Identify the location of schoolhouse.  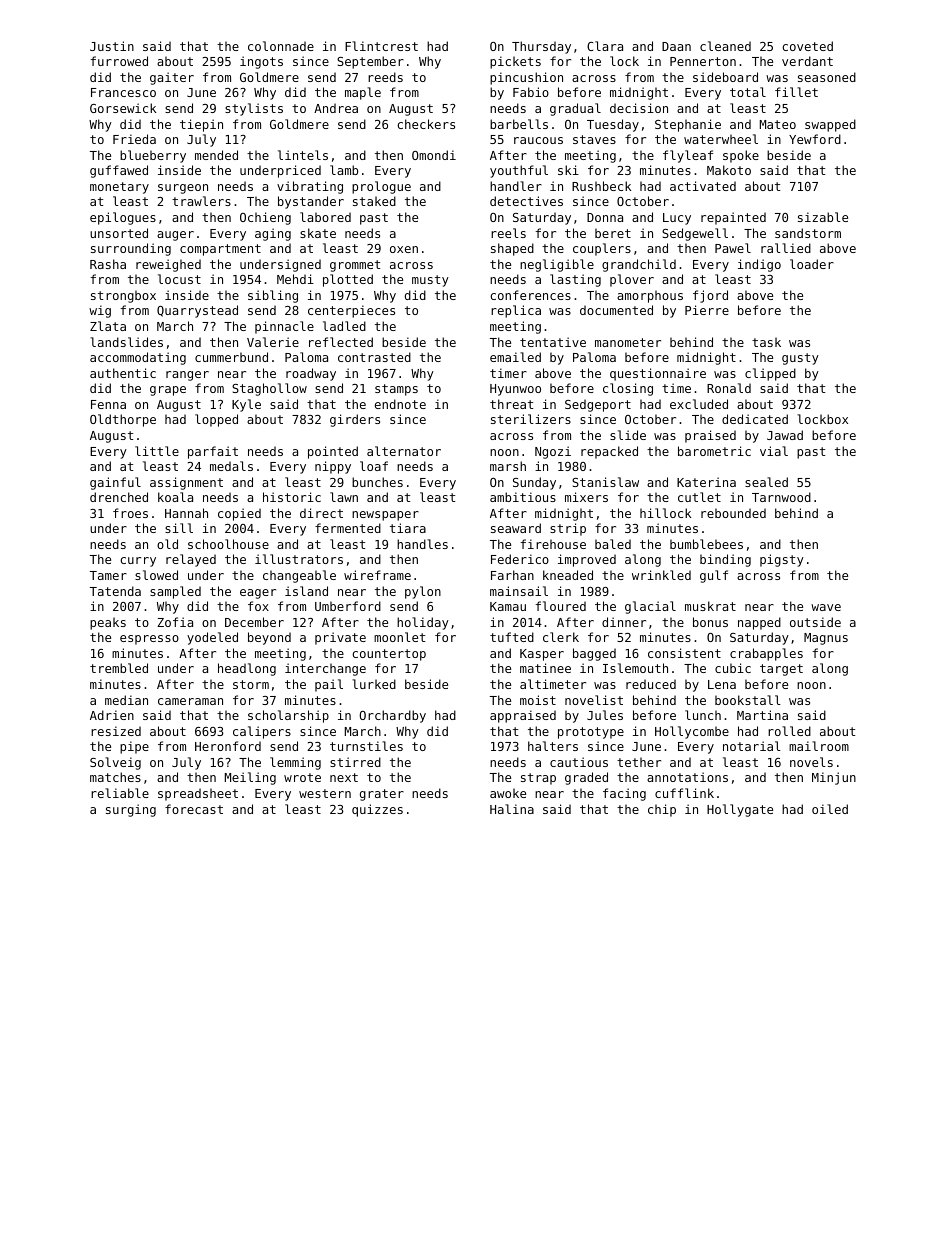
(228, 544).
